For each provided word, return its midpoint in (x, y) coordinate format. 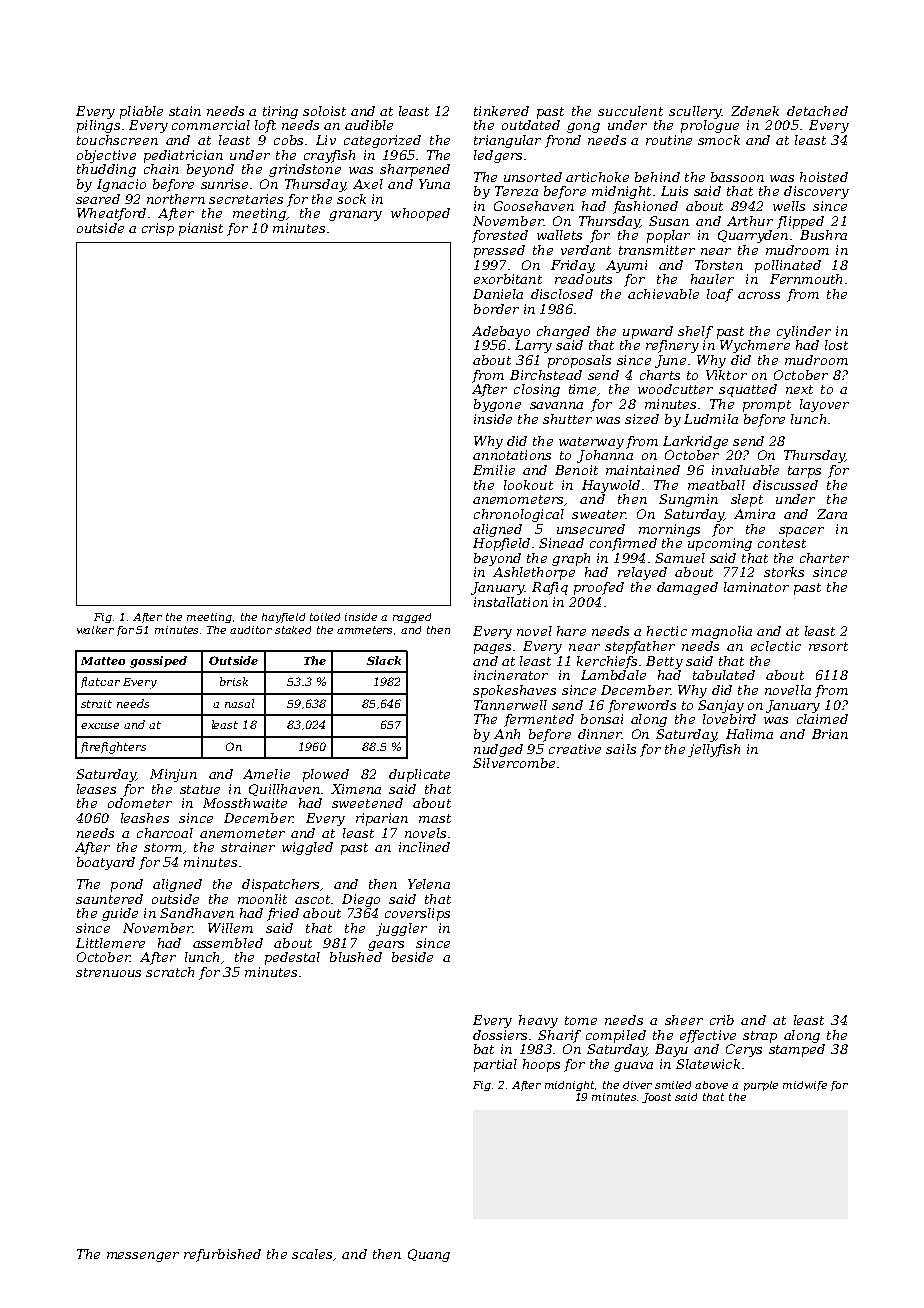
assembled (228, 943)
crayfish (329, 156)
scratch (170, 972)
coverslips (417, 914)
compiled (616, 1036)
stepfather (640, 647)
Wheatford (111, 214)
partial (495, 1065)
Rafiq (550, 588)
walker (95, 630)
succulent (630, 111)
